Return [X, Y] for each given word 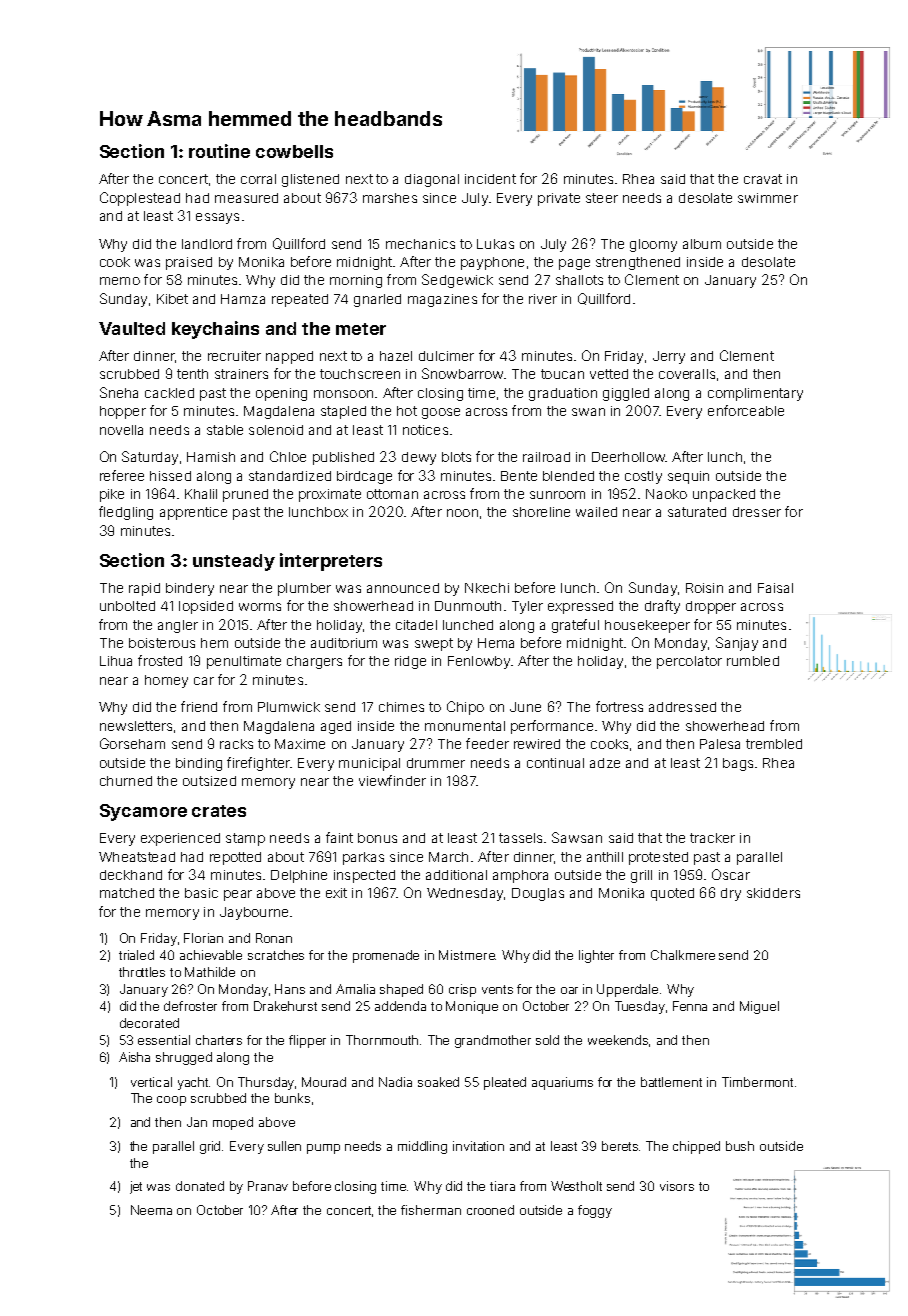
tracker [712, 838]
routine [219, 151]
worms [260, 607]
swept [434, 644]
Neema [151, 1210]
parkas [363, 858]
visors [677, 1186]
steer [602, 198]
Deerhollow [628, 457]
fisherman [431, 1210]
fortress [619, 706]
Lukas [495, 244]
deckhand [131, 875]
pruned [245, 495]
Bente [519, 476]
